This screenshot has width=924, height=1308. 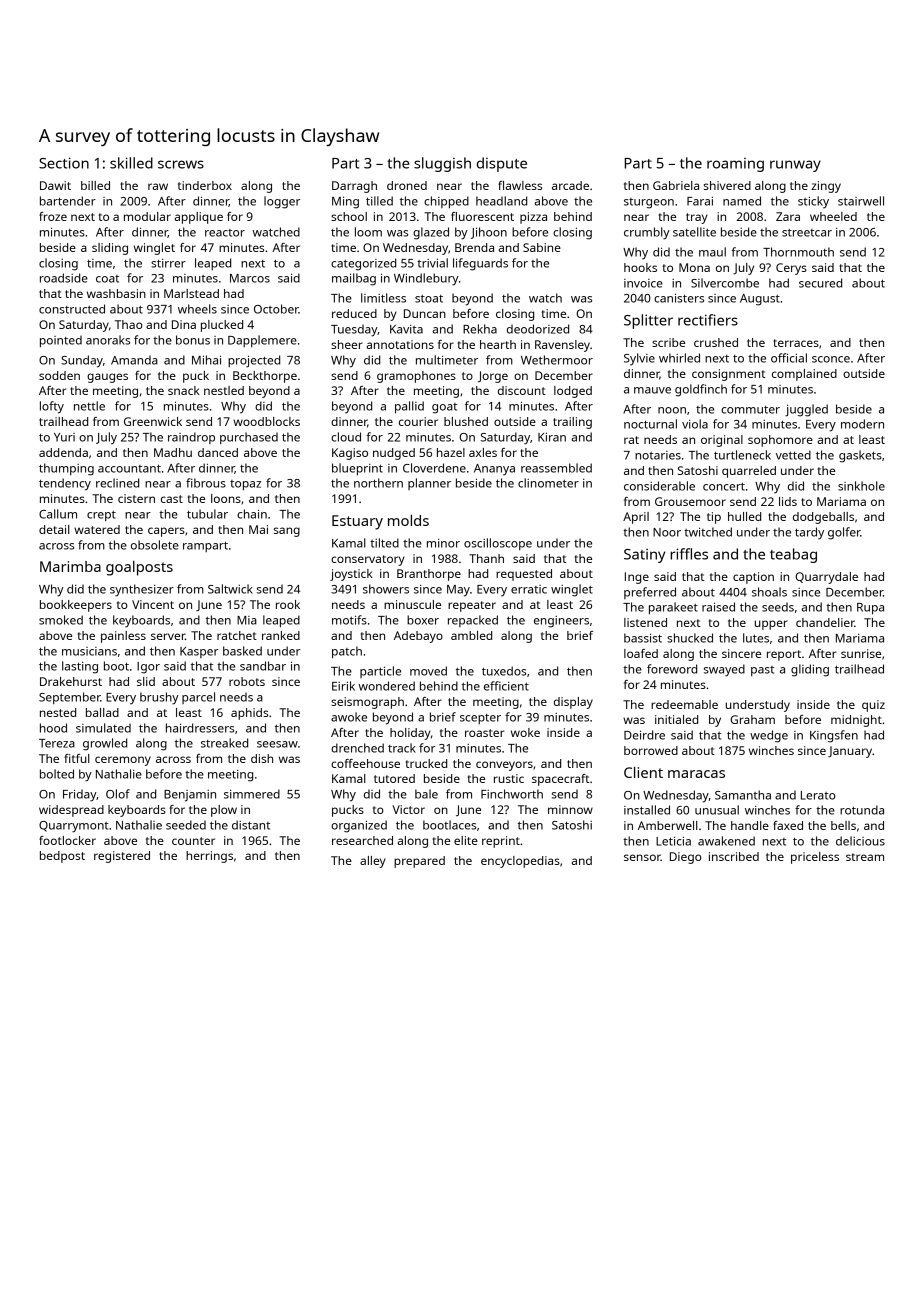 What do you see at coordinates (494, 470) in the screenshot?
I see `Ananya` at bounding box center [494, 470].
